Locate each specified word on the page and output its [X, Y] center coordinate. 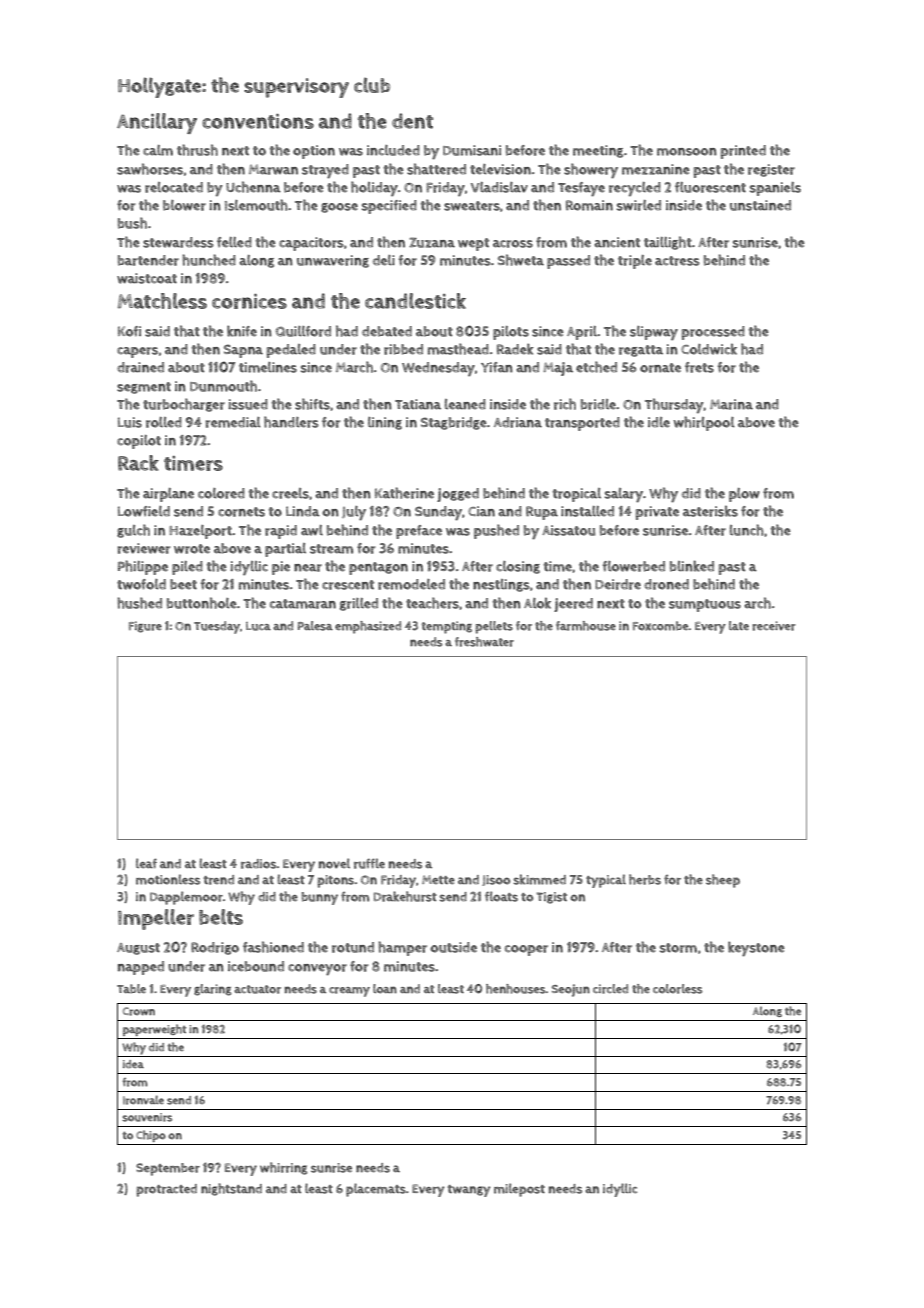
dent [412, 121]
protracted [166, 1190]
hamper [402, 948]
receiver [774, 626]
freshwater [484, 642]
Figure [145, 627]
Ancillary [157, 123]
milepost [519, 1190]
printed [743, 152]
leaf [146, 863]
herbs [645, 879]
